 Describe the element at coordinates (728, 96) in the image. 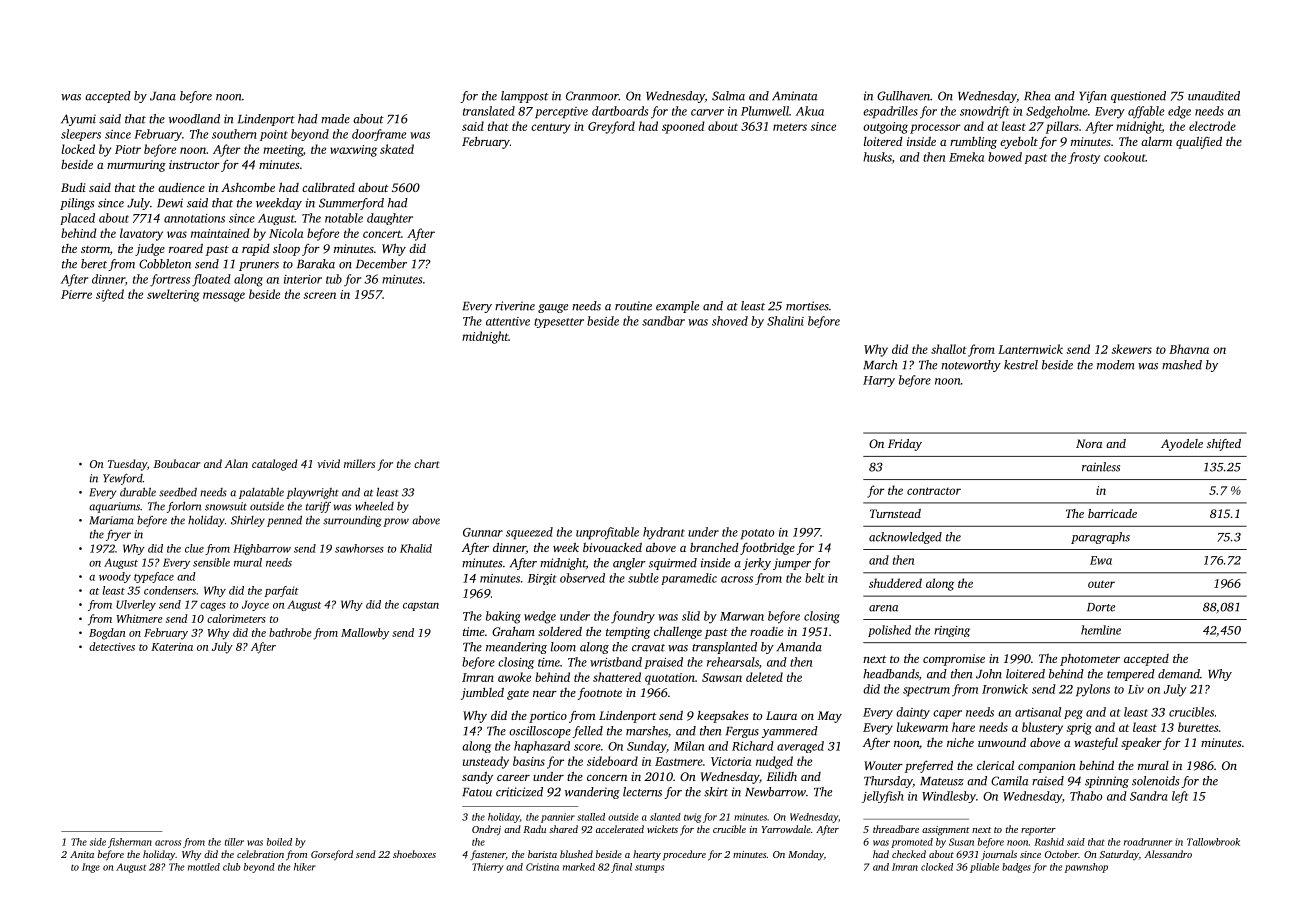

I see `Salma` at that location.
